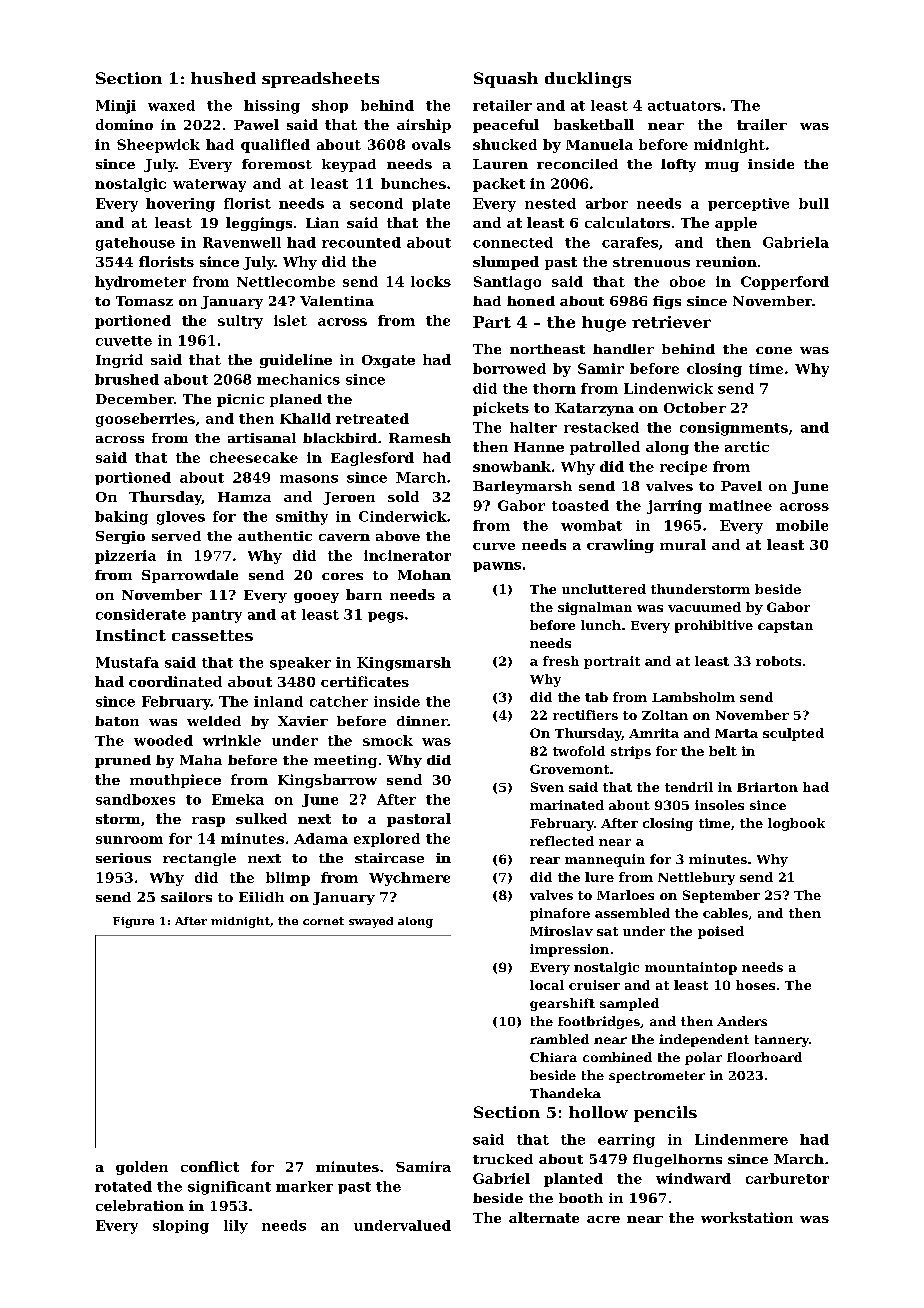  Describe the element at coordinates (424, 126) in the screenshot. I see `airship` at that location.
